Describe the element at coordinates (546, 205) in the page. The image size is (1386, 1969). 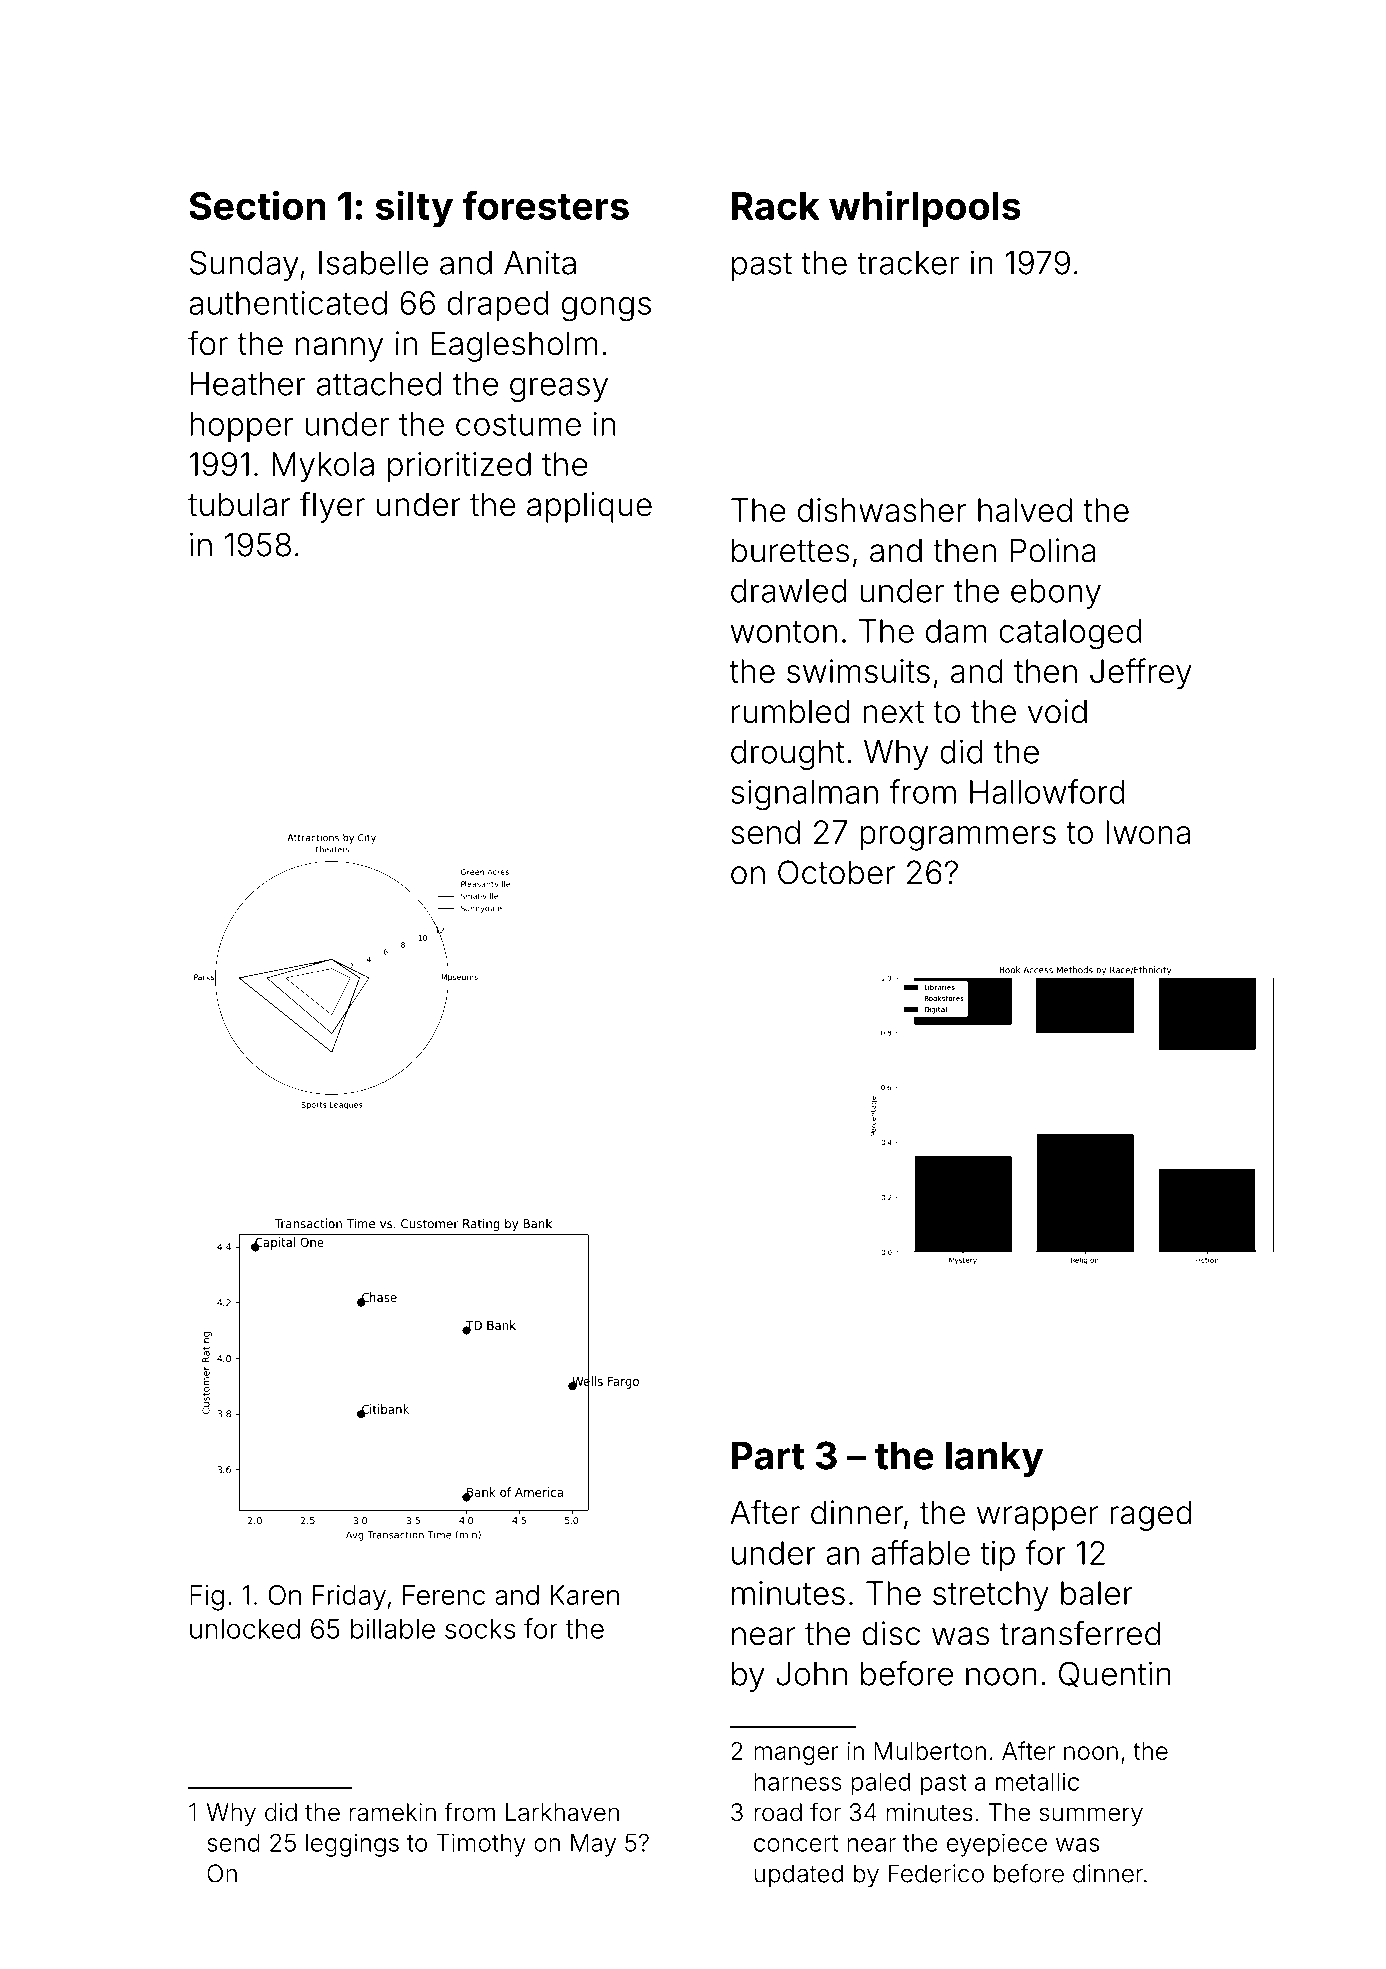
I see `foresters` at that location.
